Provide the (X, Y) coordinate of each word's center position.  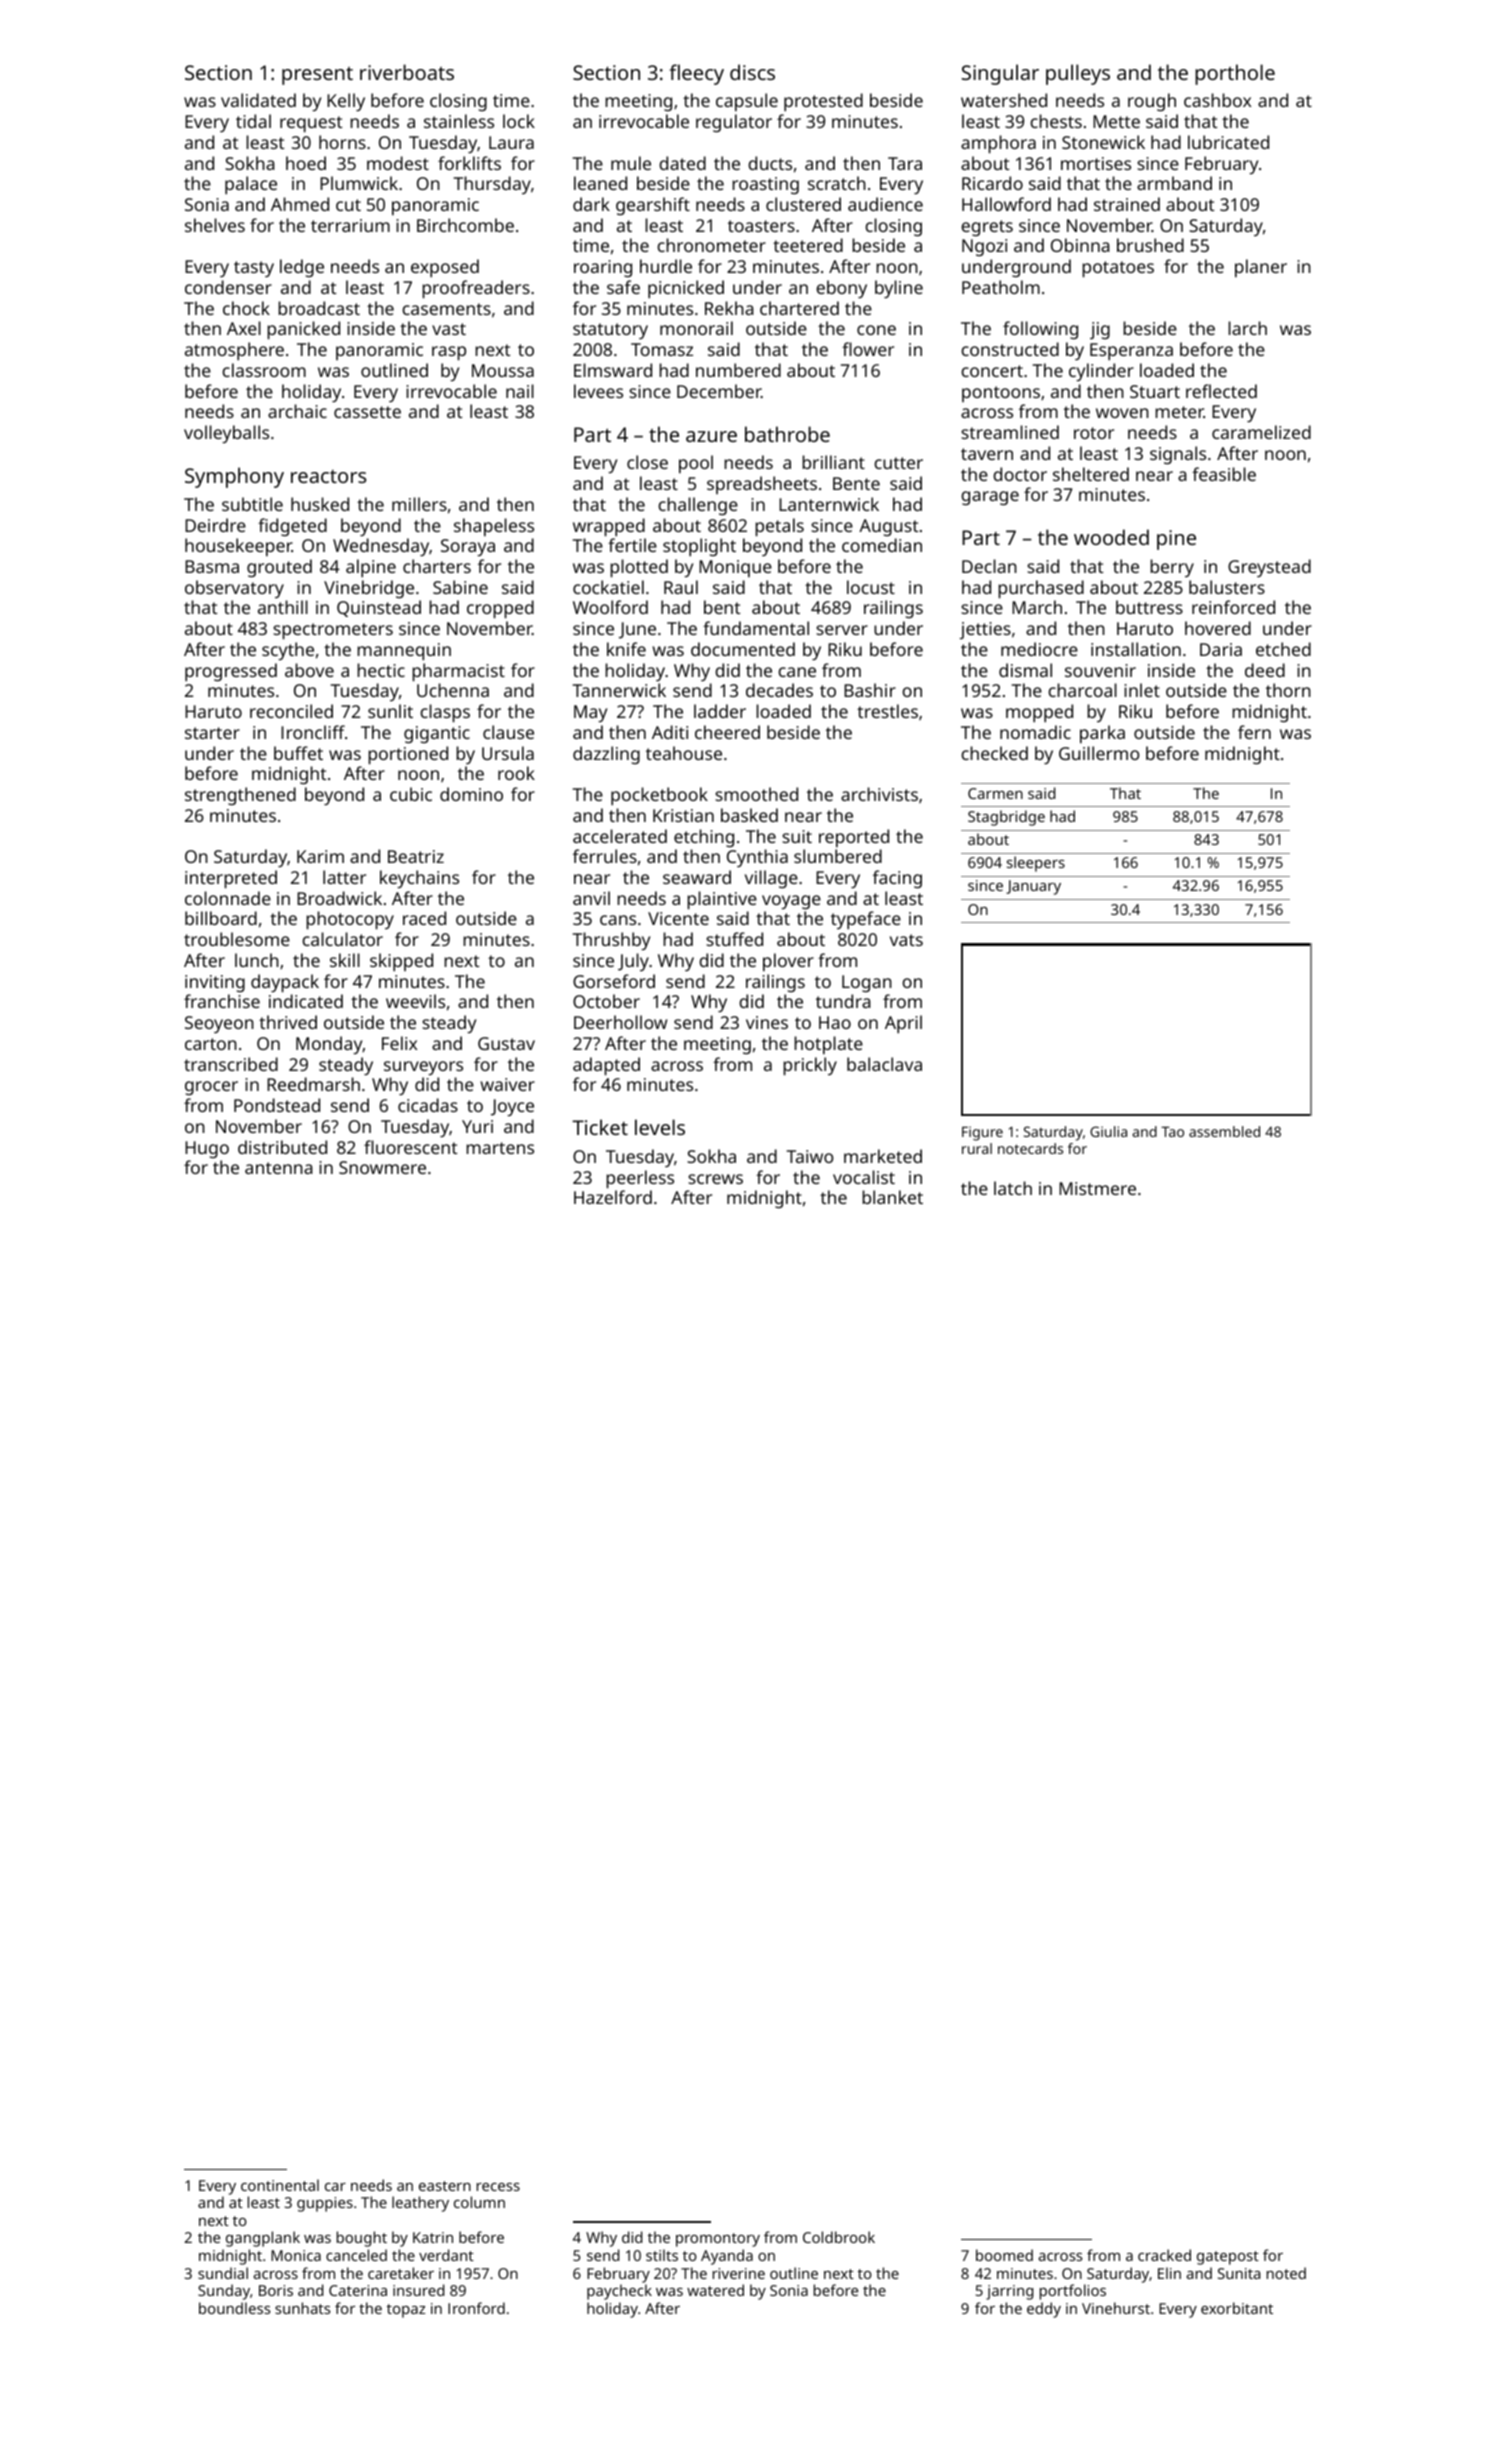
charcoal (1082, 690)
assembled (1224, 1131)
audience (885, 204)
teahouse (684, 753)
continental (280, 2185)
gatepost (1228, 2258)
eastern (445, 2186)
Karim (320, 856)
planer (1261, 268)
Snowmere (382, 1167)
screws (715, 1179)
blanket (892, 1197)
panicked (303, 330)
